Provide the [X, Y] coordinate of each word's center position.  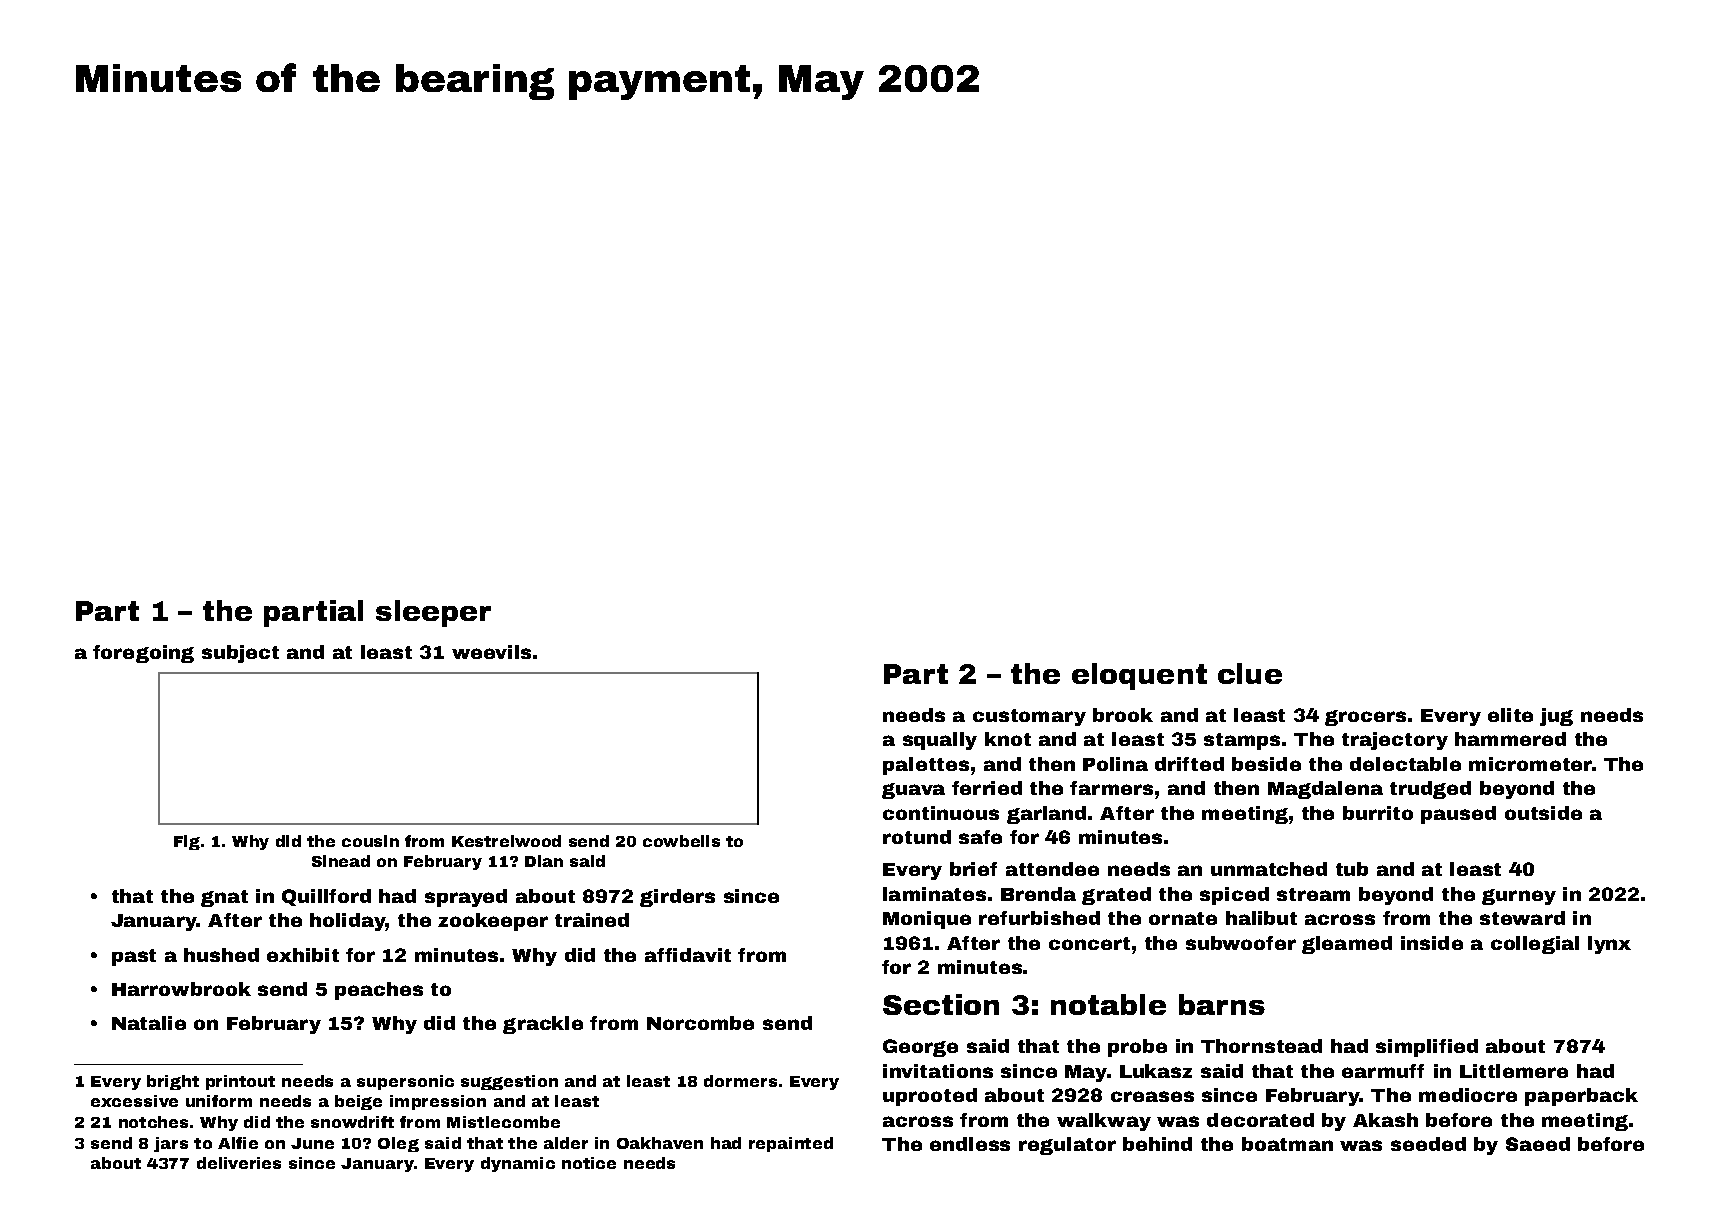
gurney [1519, 897]
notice [589, 1163]
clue [1250, 673]
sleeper [433, 613]
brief [973, 869]
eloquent [1139, 676]
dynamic [518, 1164]
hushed [221, 955]
